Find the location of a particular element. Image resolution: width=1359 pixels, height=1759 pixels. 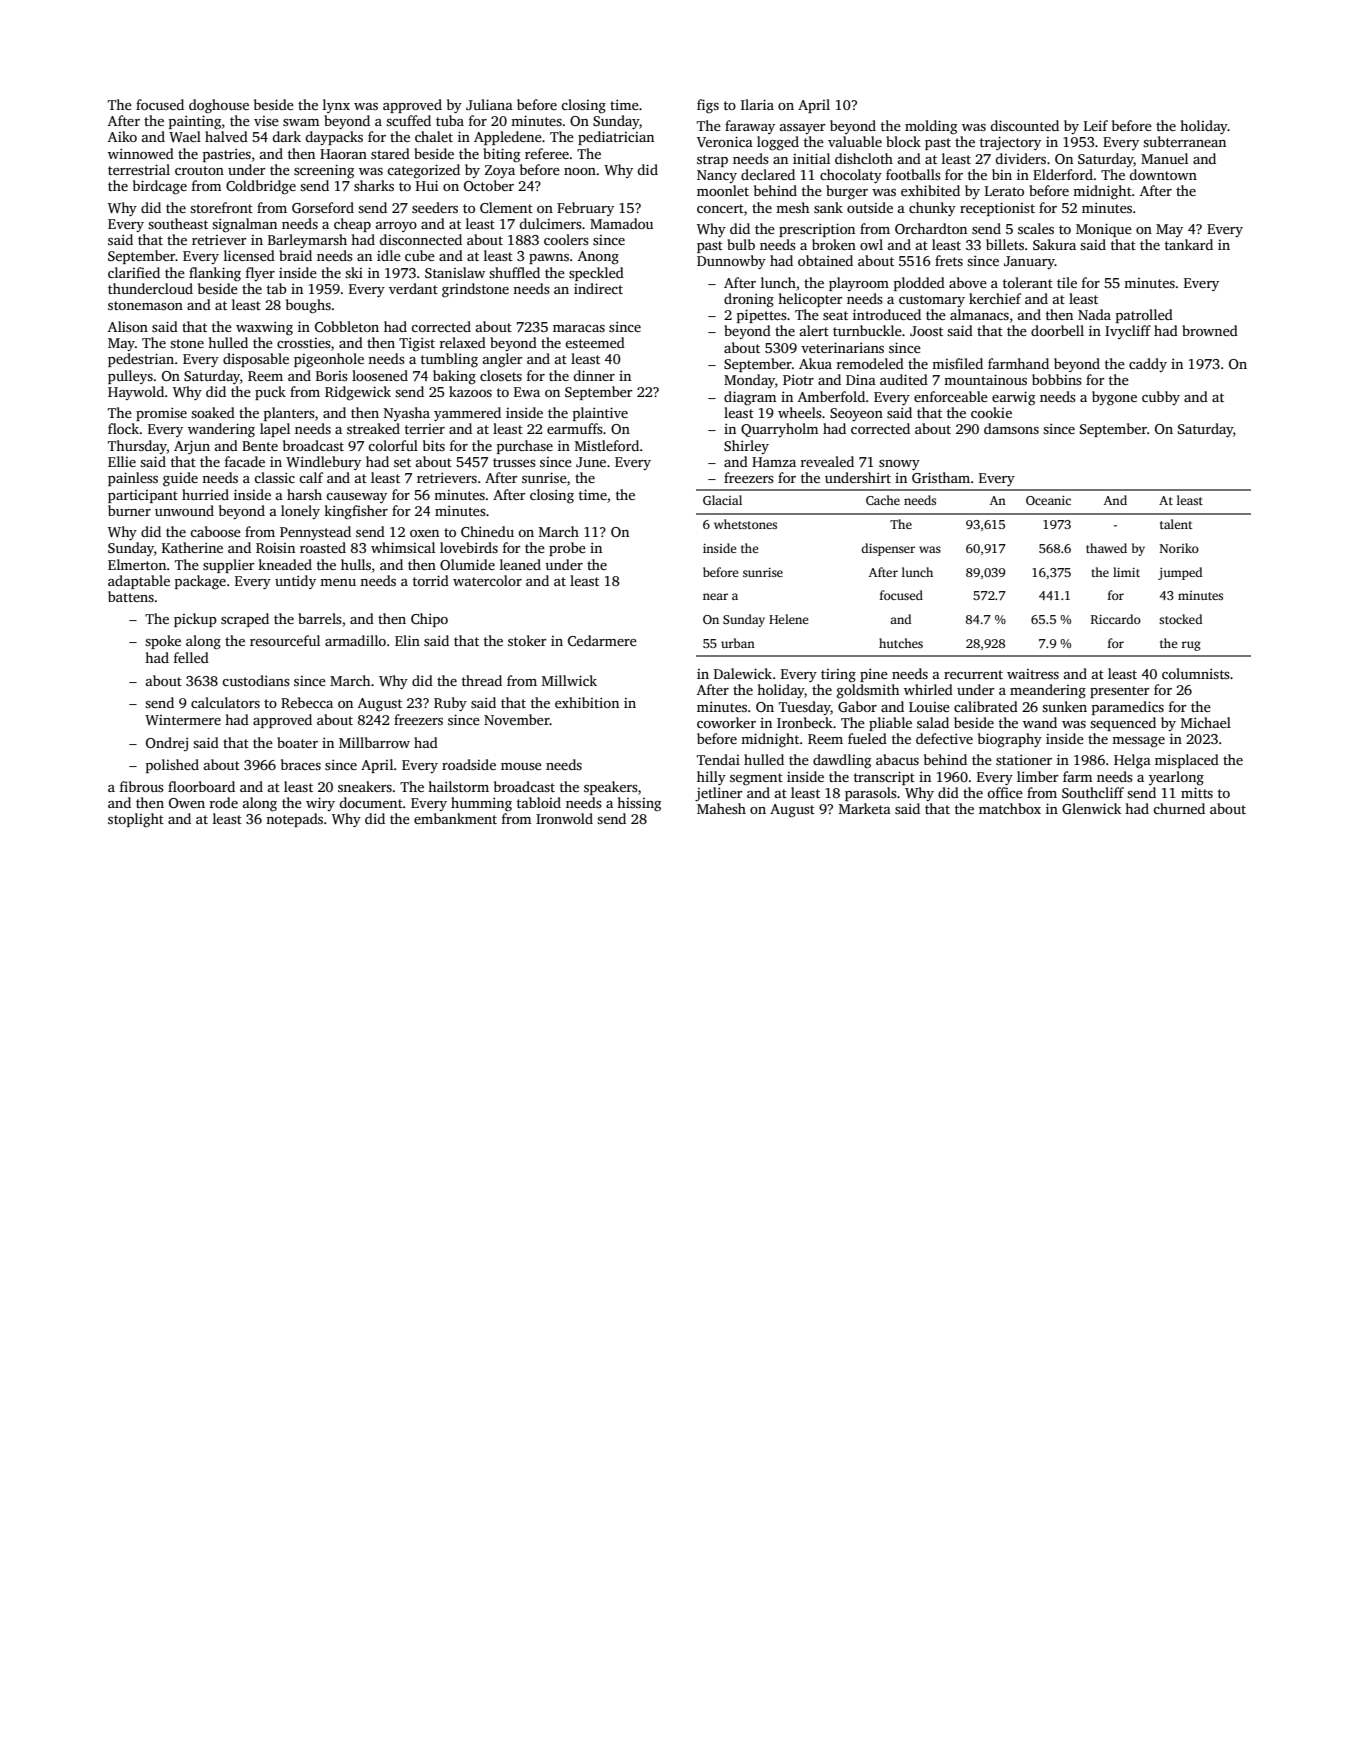

Pennystead is located at coordinates (315, 533).
